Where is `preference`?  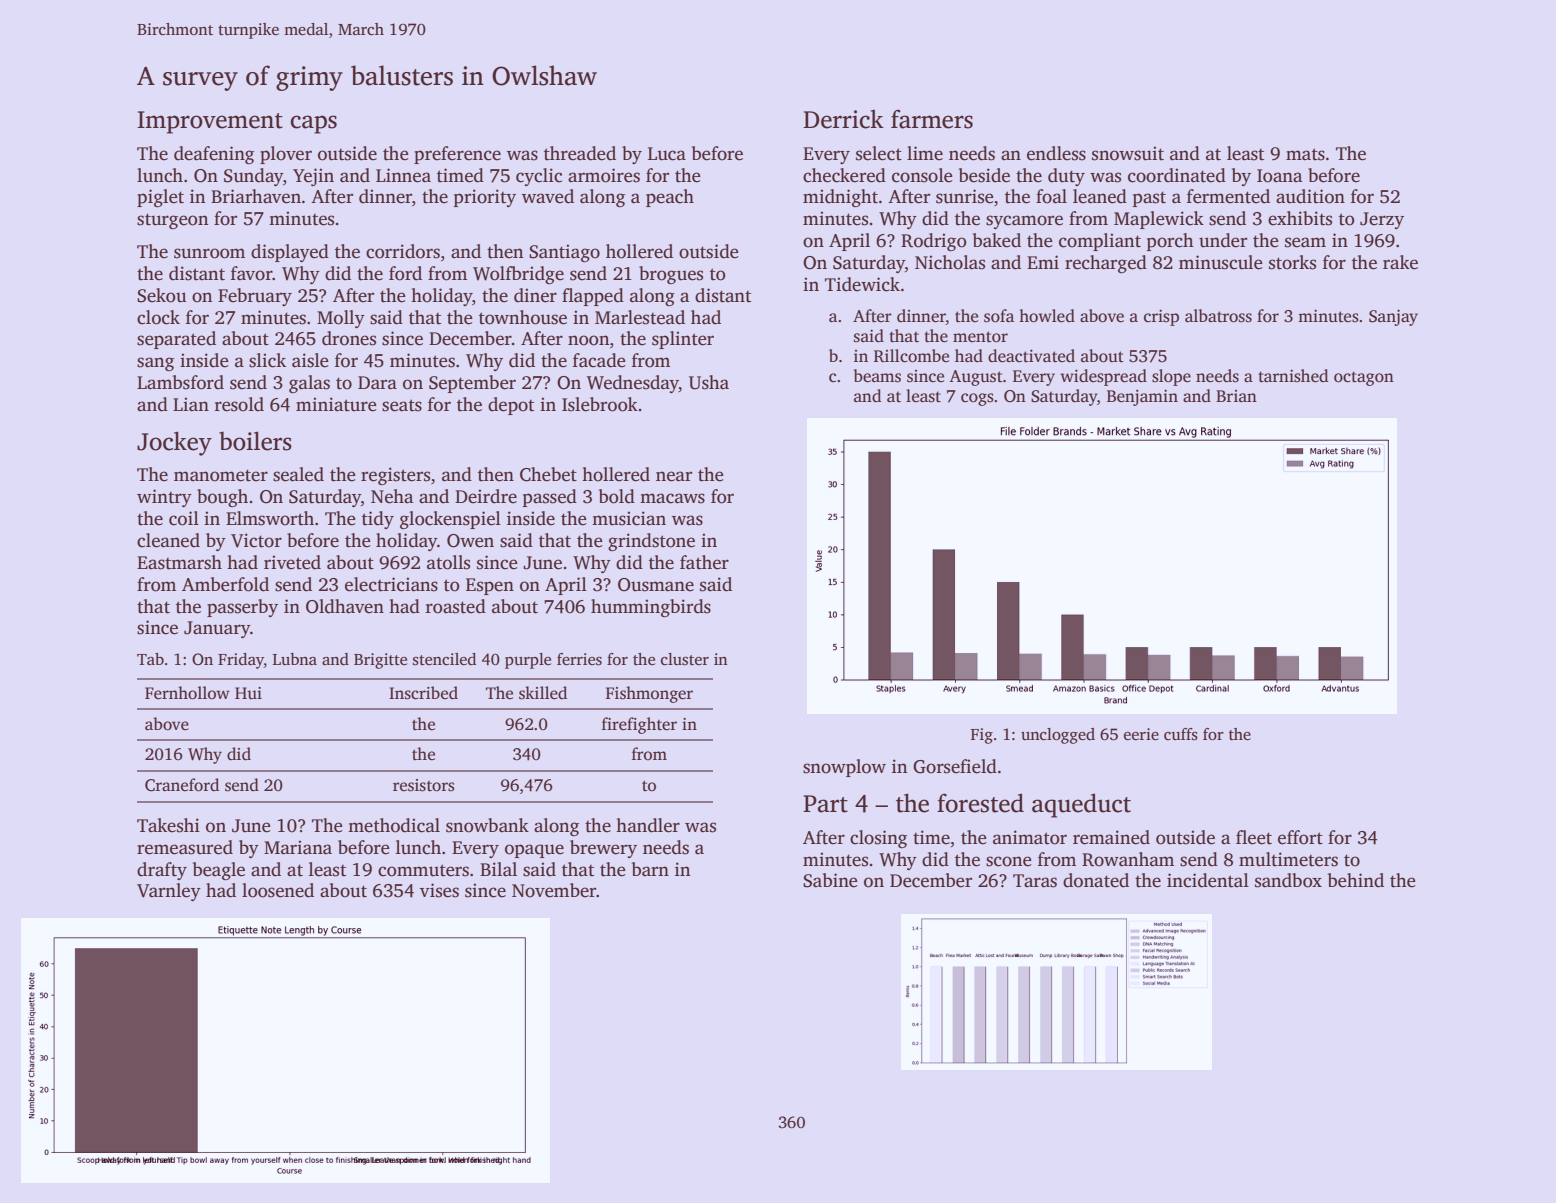 preference is located at coordinates (457, 155).
